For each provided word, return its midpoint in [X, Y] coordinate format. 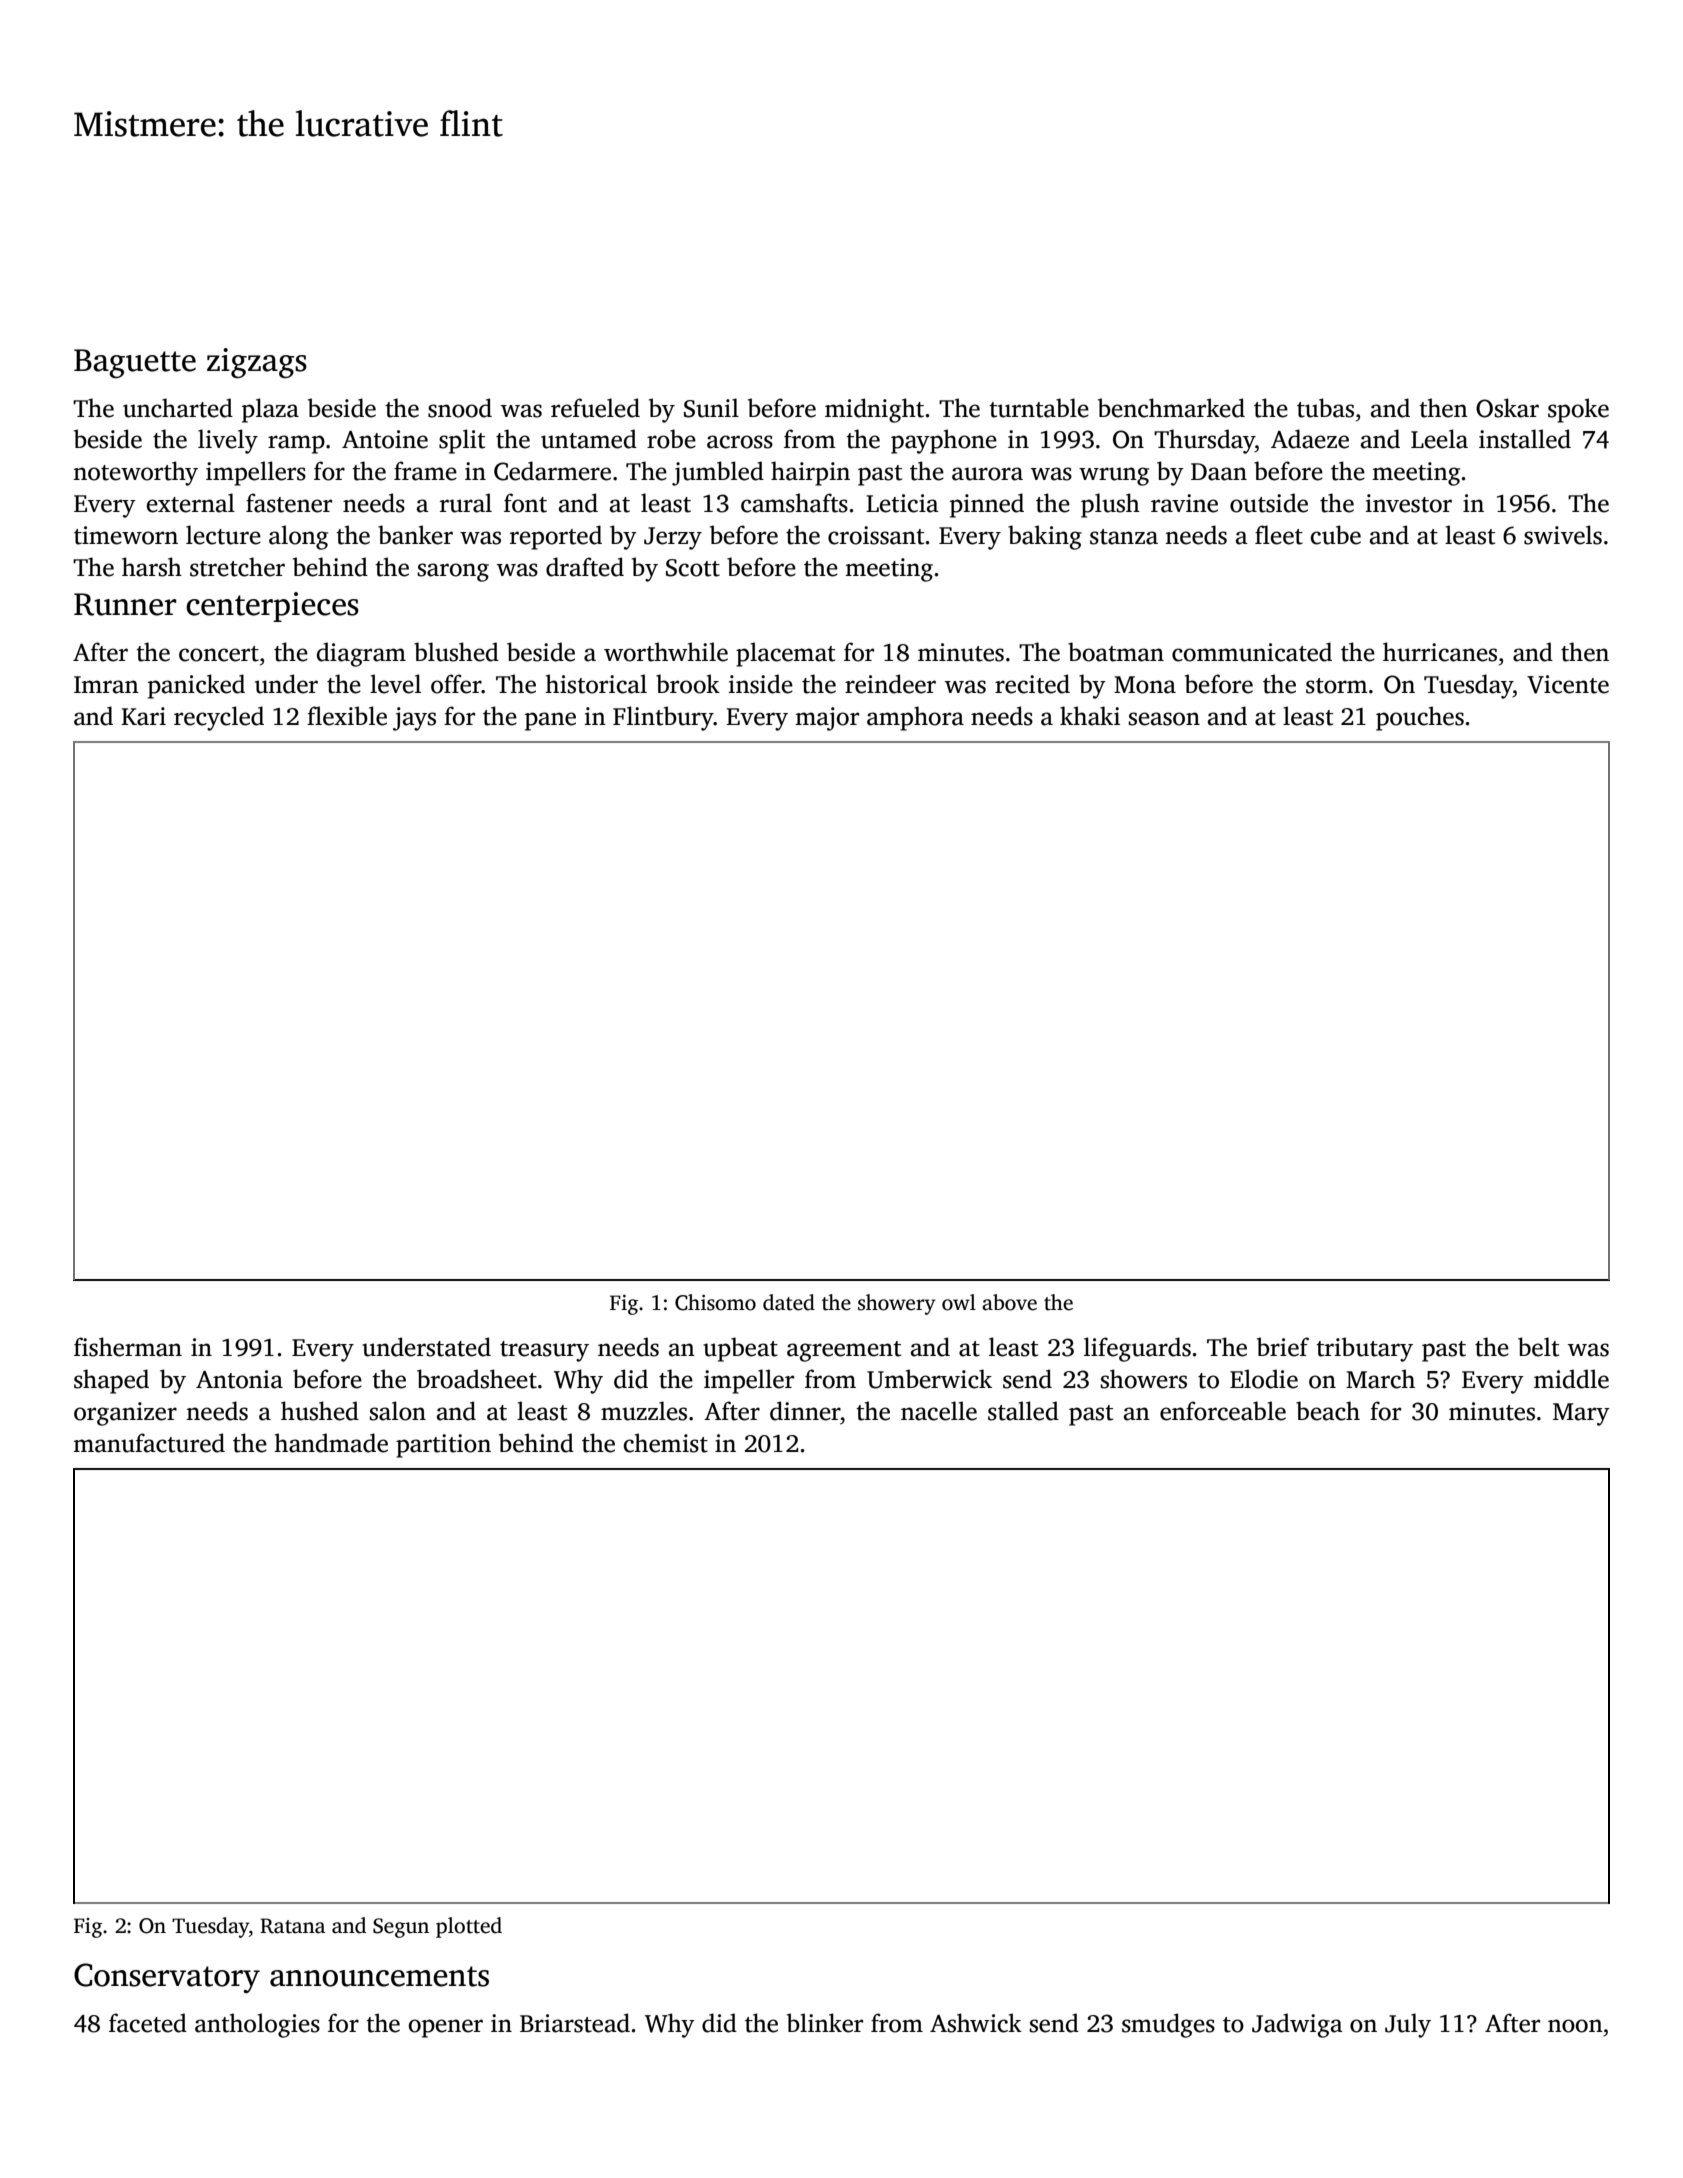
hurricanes [1440, 652]
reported [556, 537]
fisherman [128, 1347]
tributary [1364, 1349]
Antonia [239, 1379]
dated [789, 1302]
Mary [1581, 1414]
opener [446, 2028]
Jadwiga [1297, 2025]
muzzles [644, 1411]
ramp [296, 444]
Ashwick [976, 2023]
